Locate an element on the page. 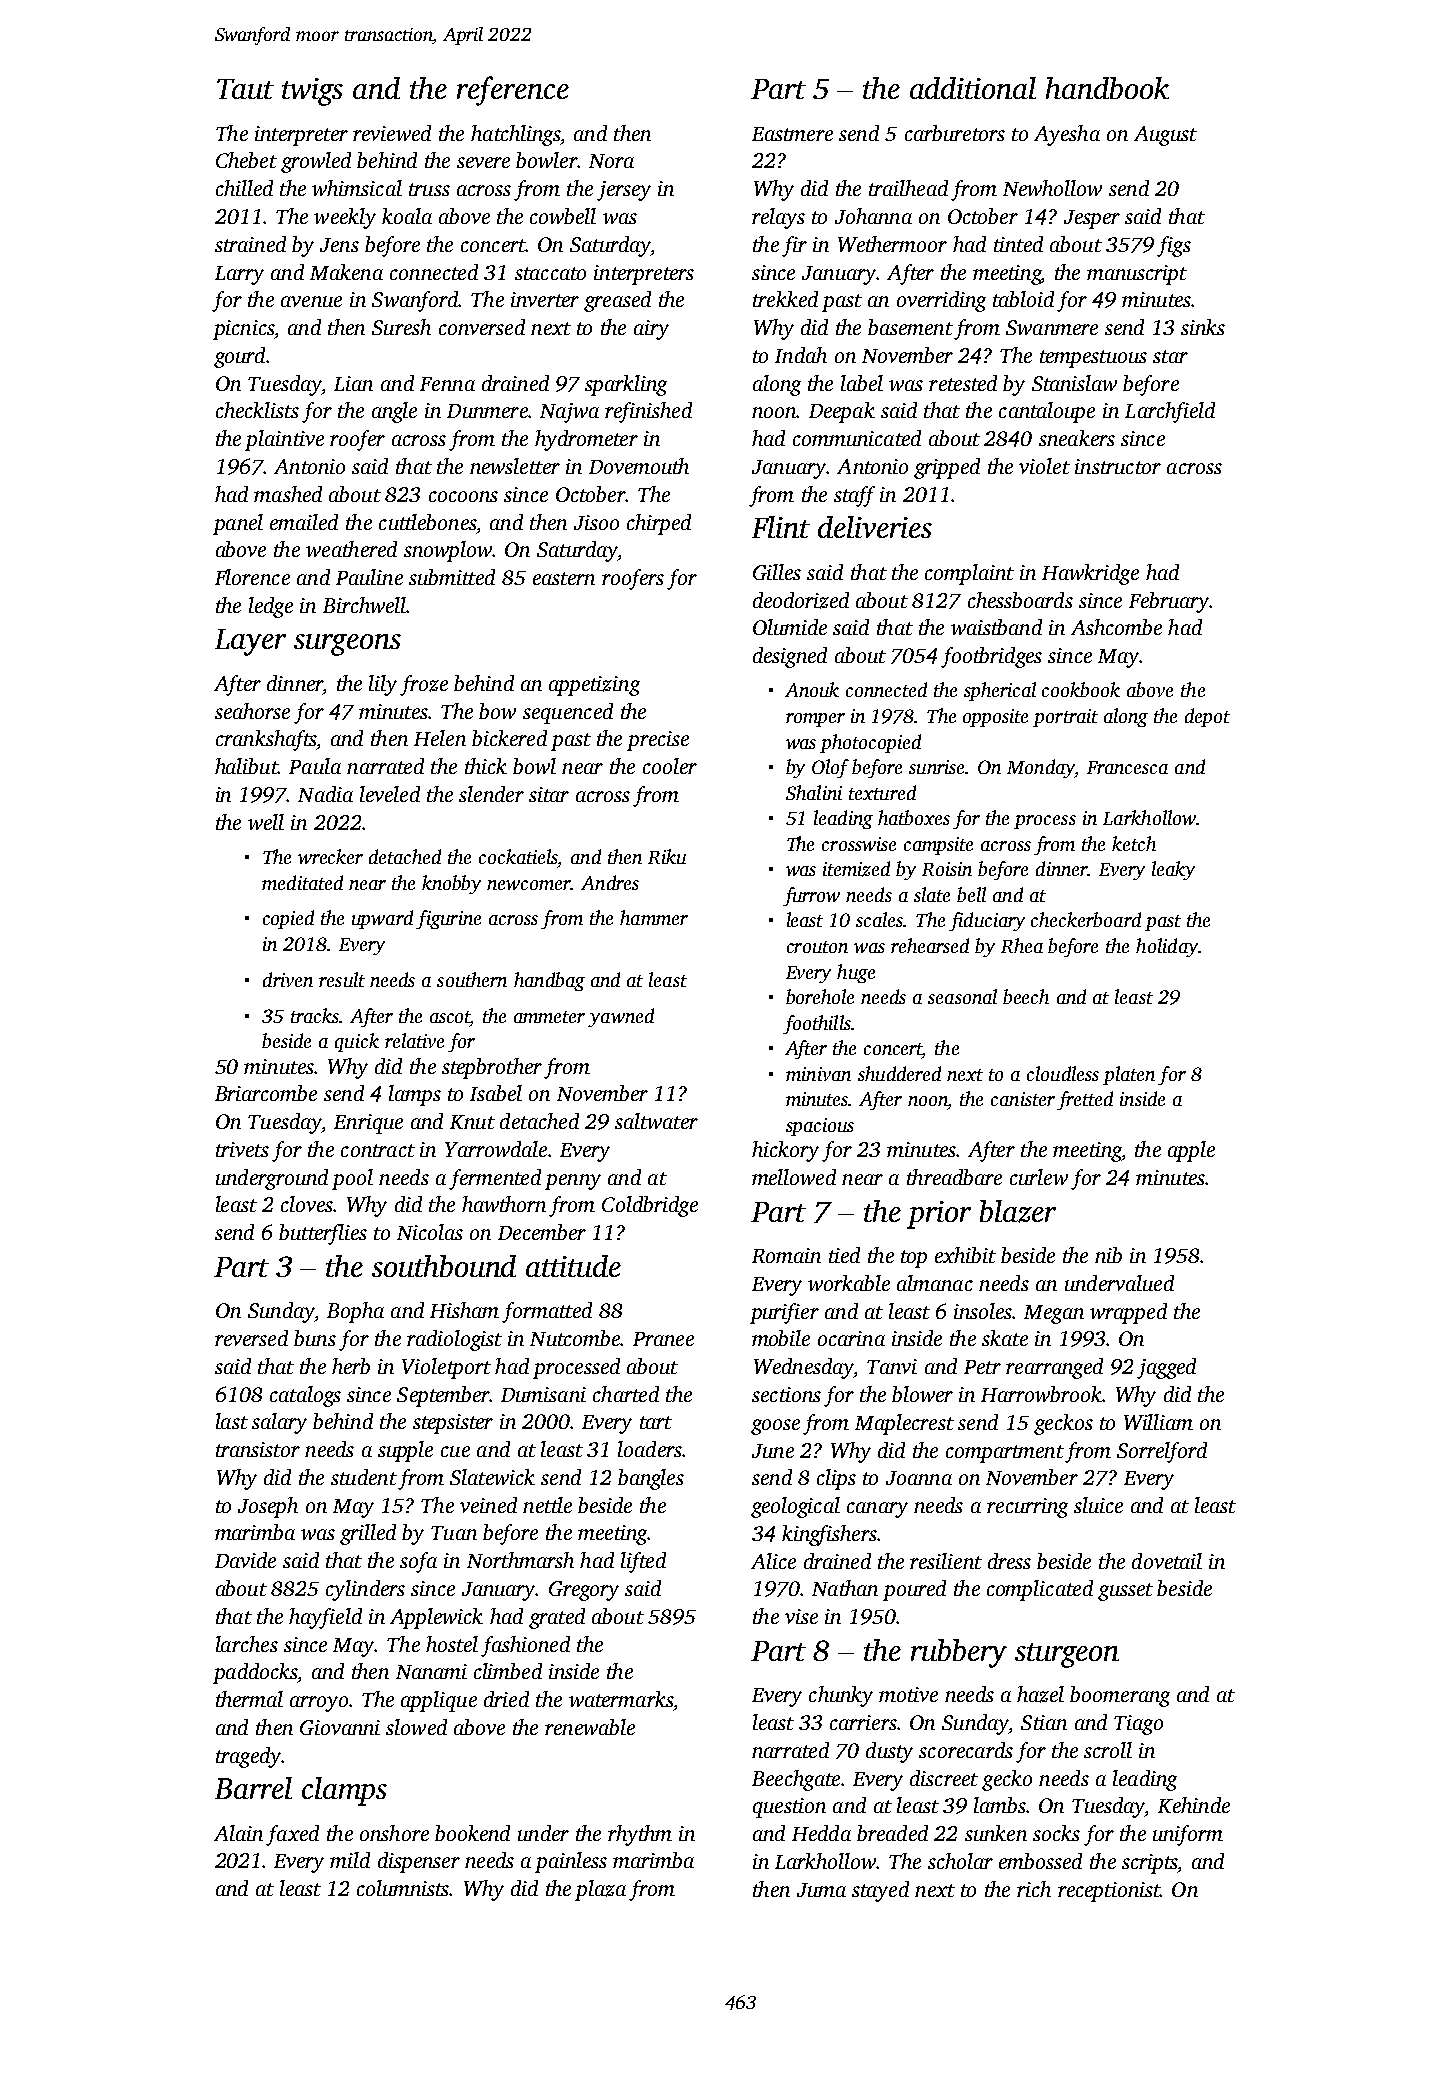 The height and width of the page is (2100, 1450). emailed is located at coordinates (304, 522).
